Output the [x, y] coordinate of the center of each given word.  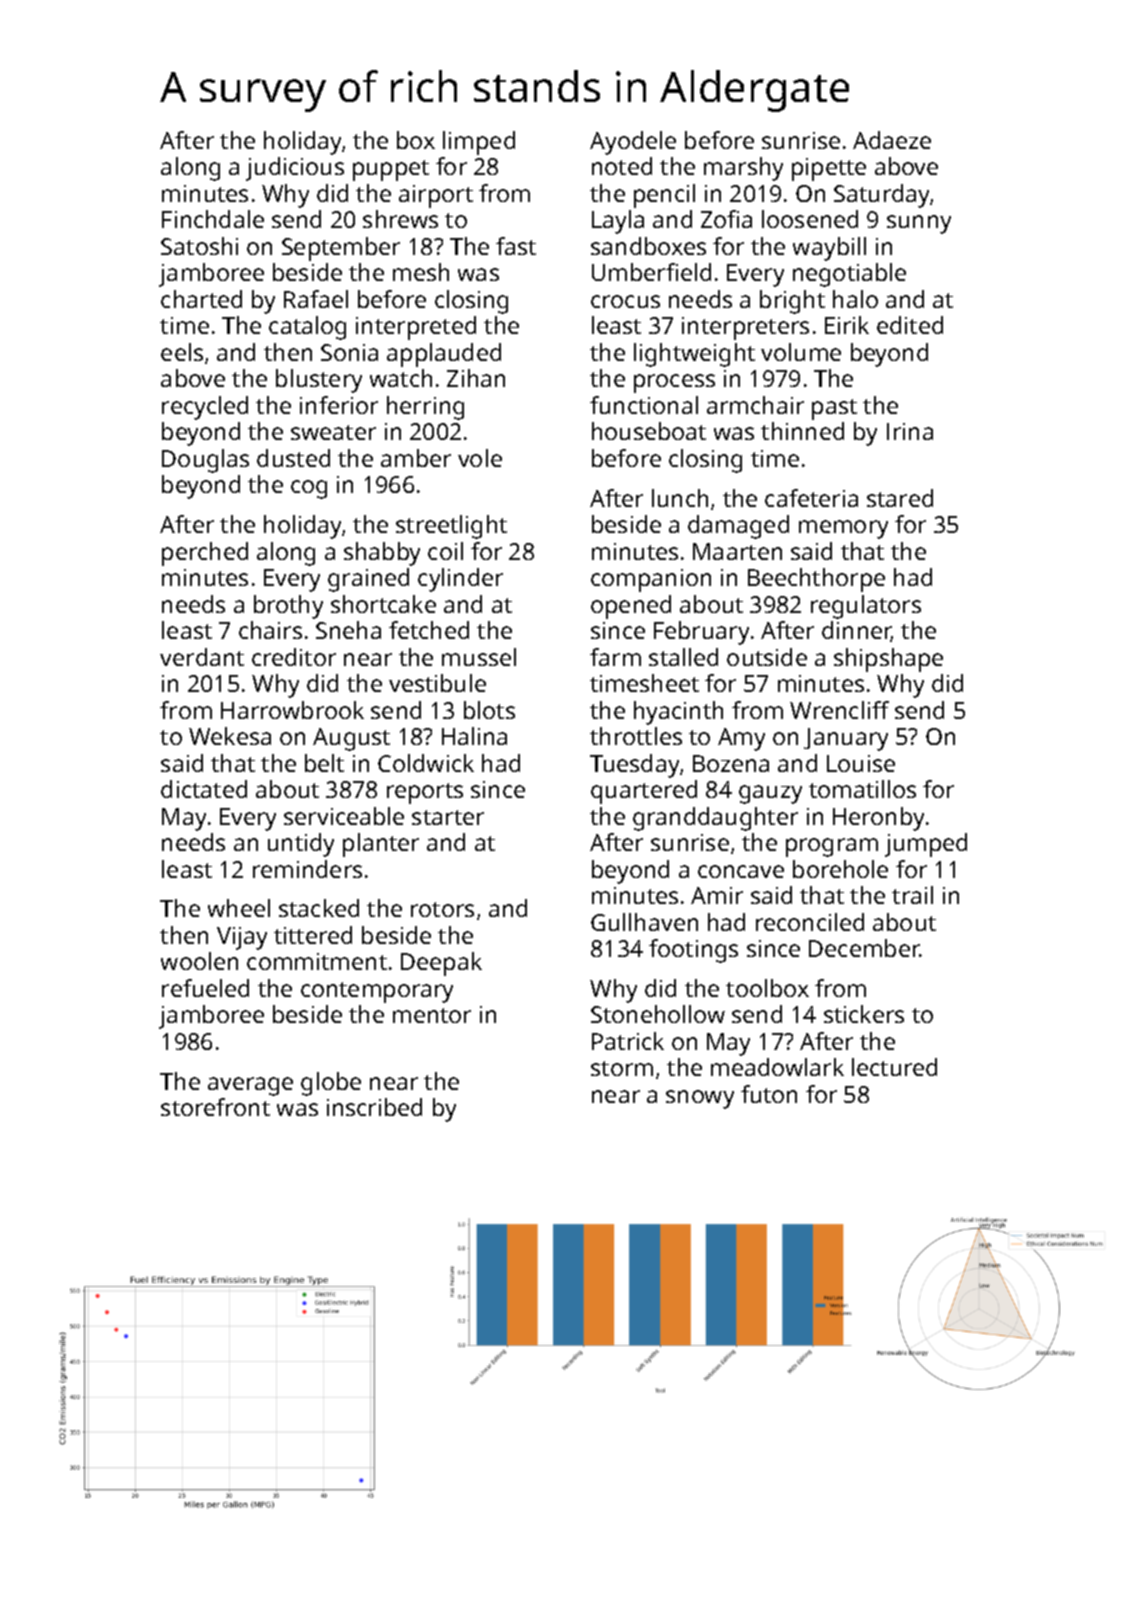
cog [309, 489]
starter [448, 817]
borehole [840, 869]
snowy [700, 1099]
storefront [215, 1107]
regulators [866, 607]
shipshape [888, 660]
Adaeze [892, 140]
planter [381, 845]
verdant [202, 657]
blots [489, 710]
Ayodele [633, 143]
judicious [295, 169]
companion [651, 580]
